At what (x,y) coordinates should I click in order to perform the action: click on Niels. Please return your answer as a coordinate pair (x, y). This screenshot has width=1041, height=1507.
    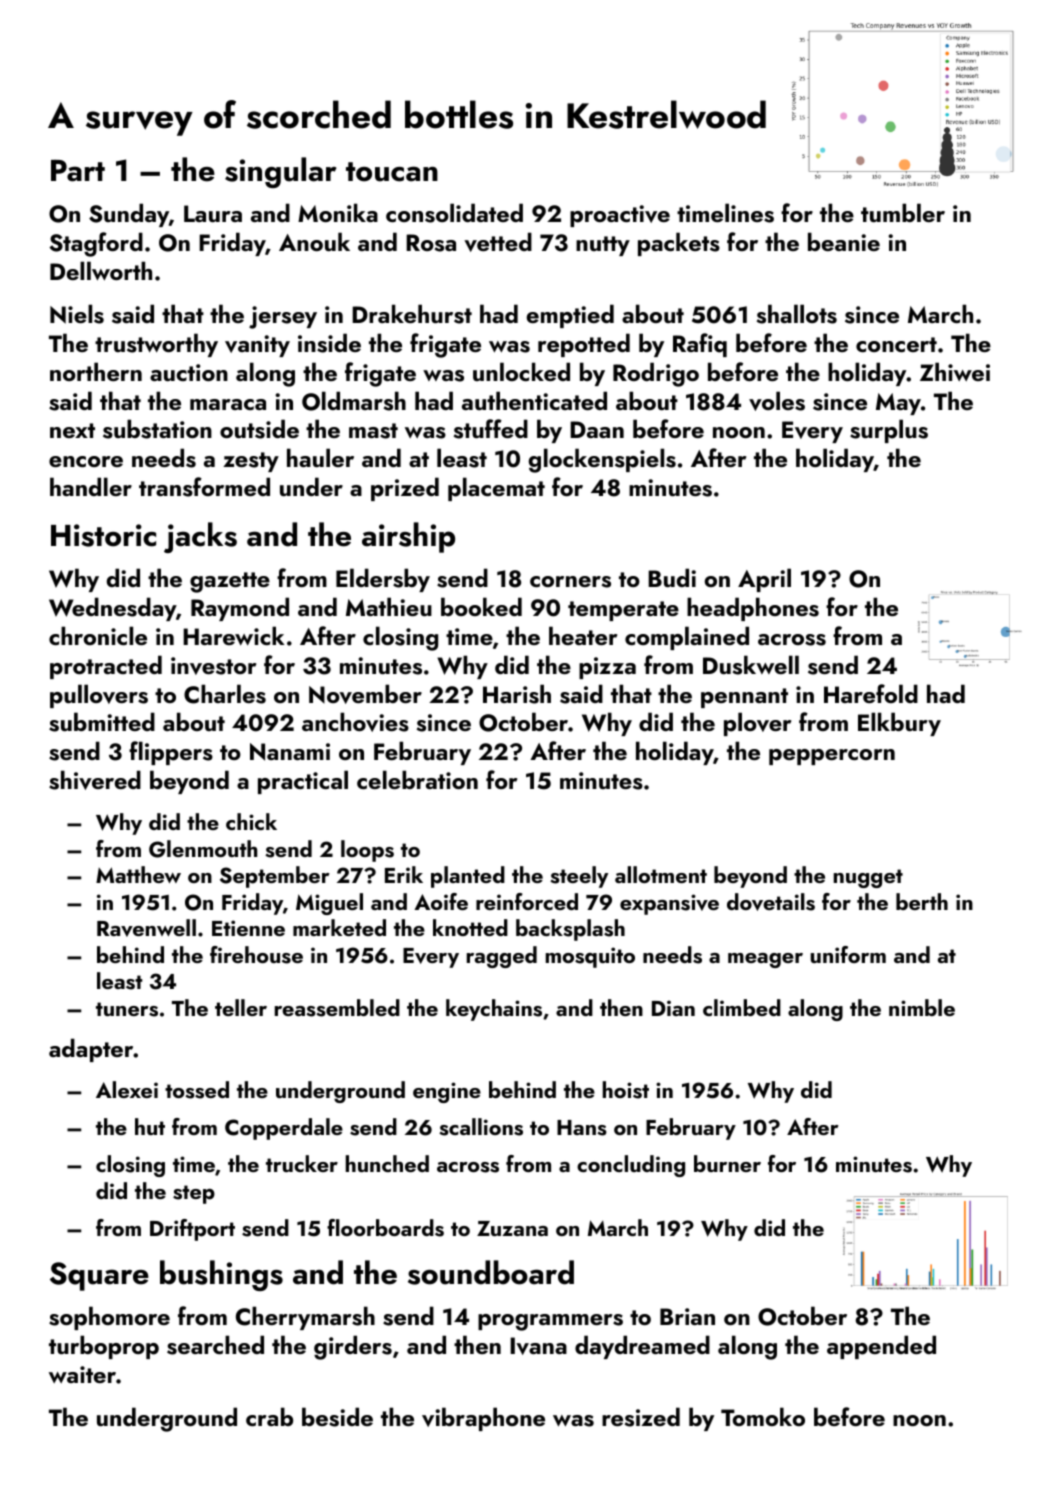
    Looking at the image, I should click on (77, 314).
